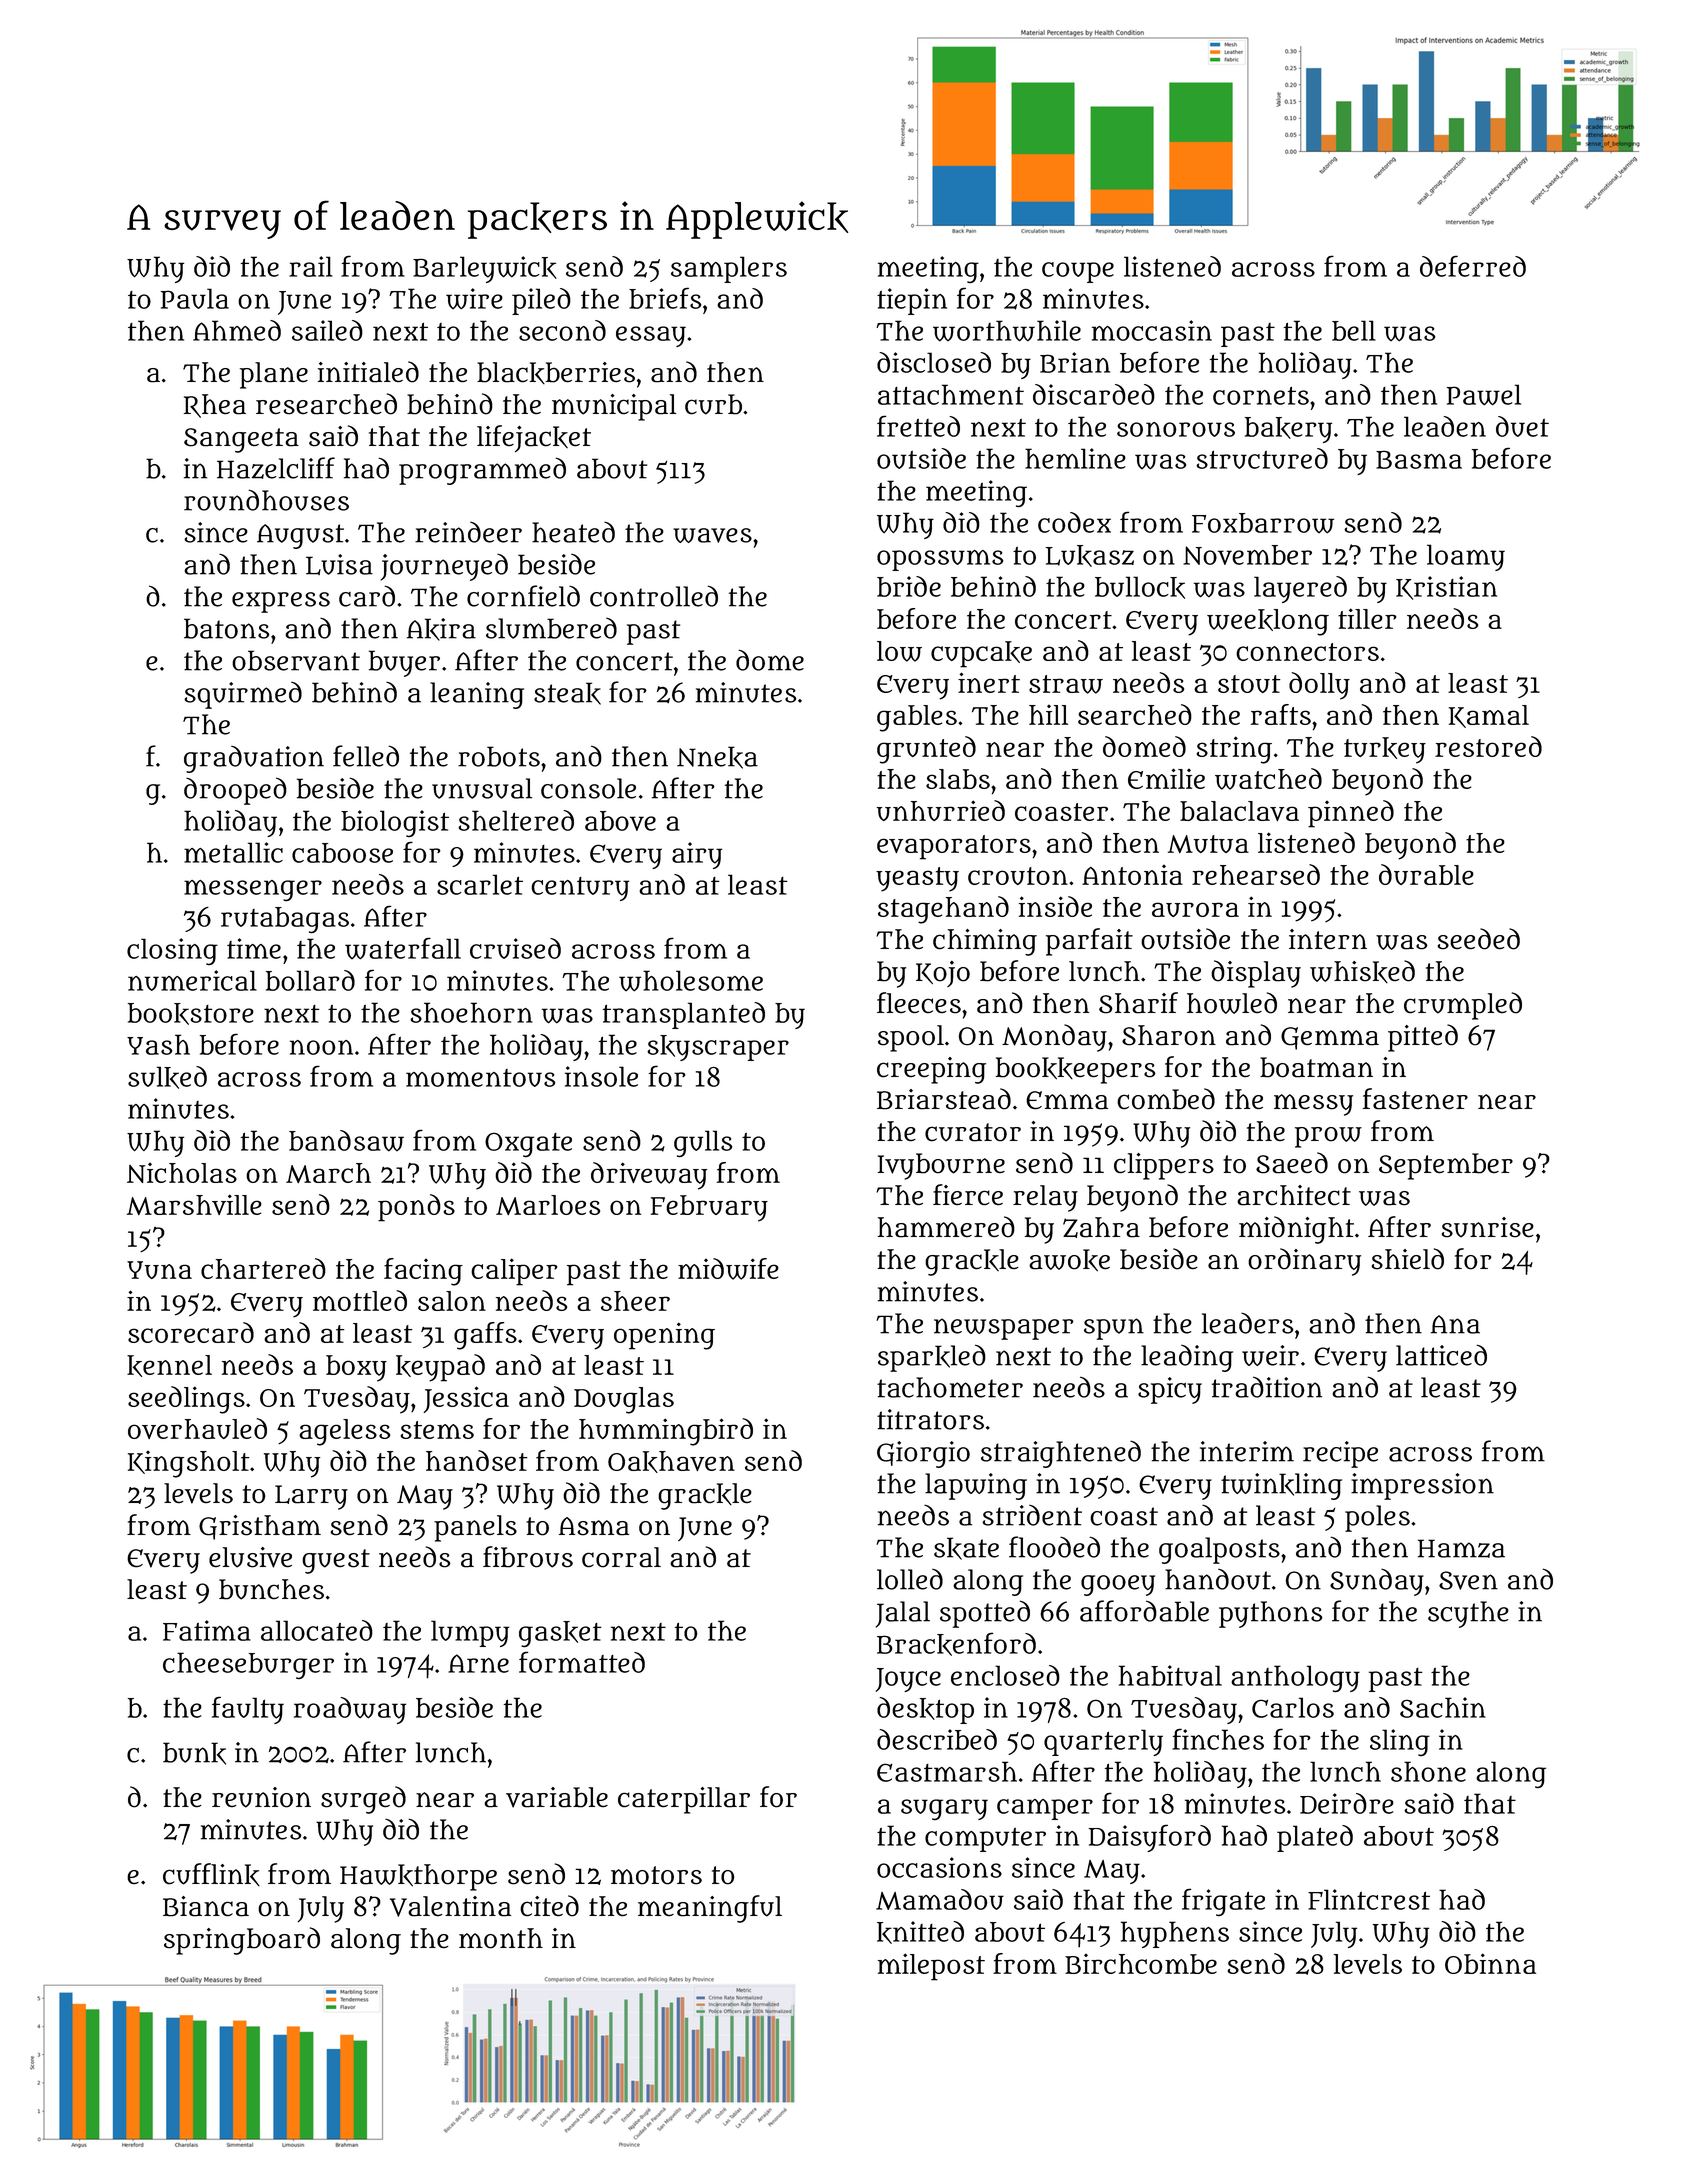 Image resolution: width=1683 pixels, height=2178 pixels. Describe the element at coordinates (336, 1561) in the image. I see `guest` at that location.
